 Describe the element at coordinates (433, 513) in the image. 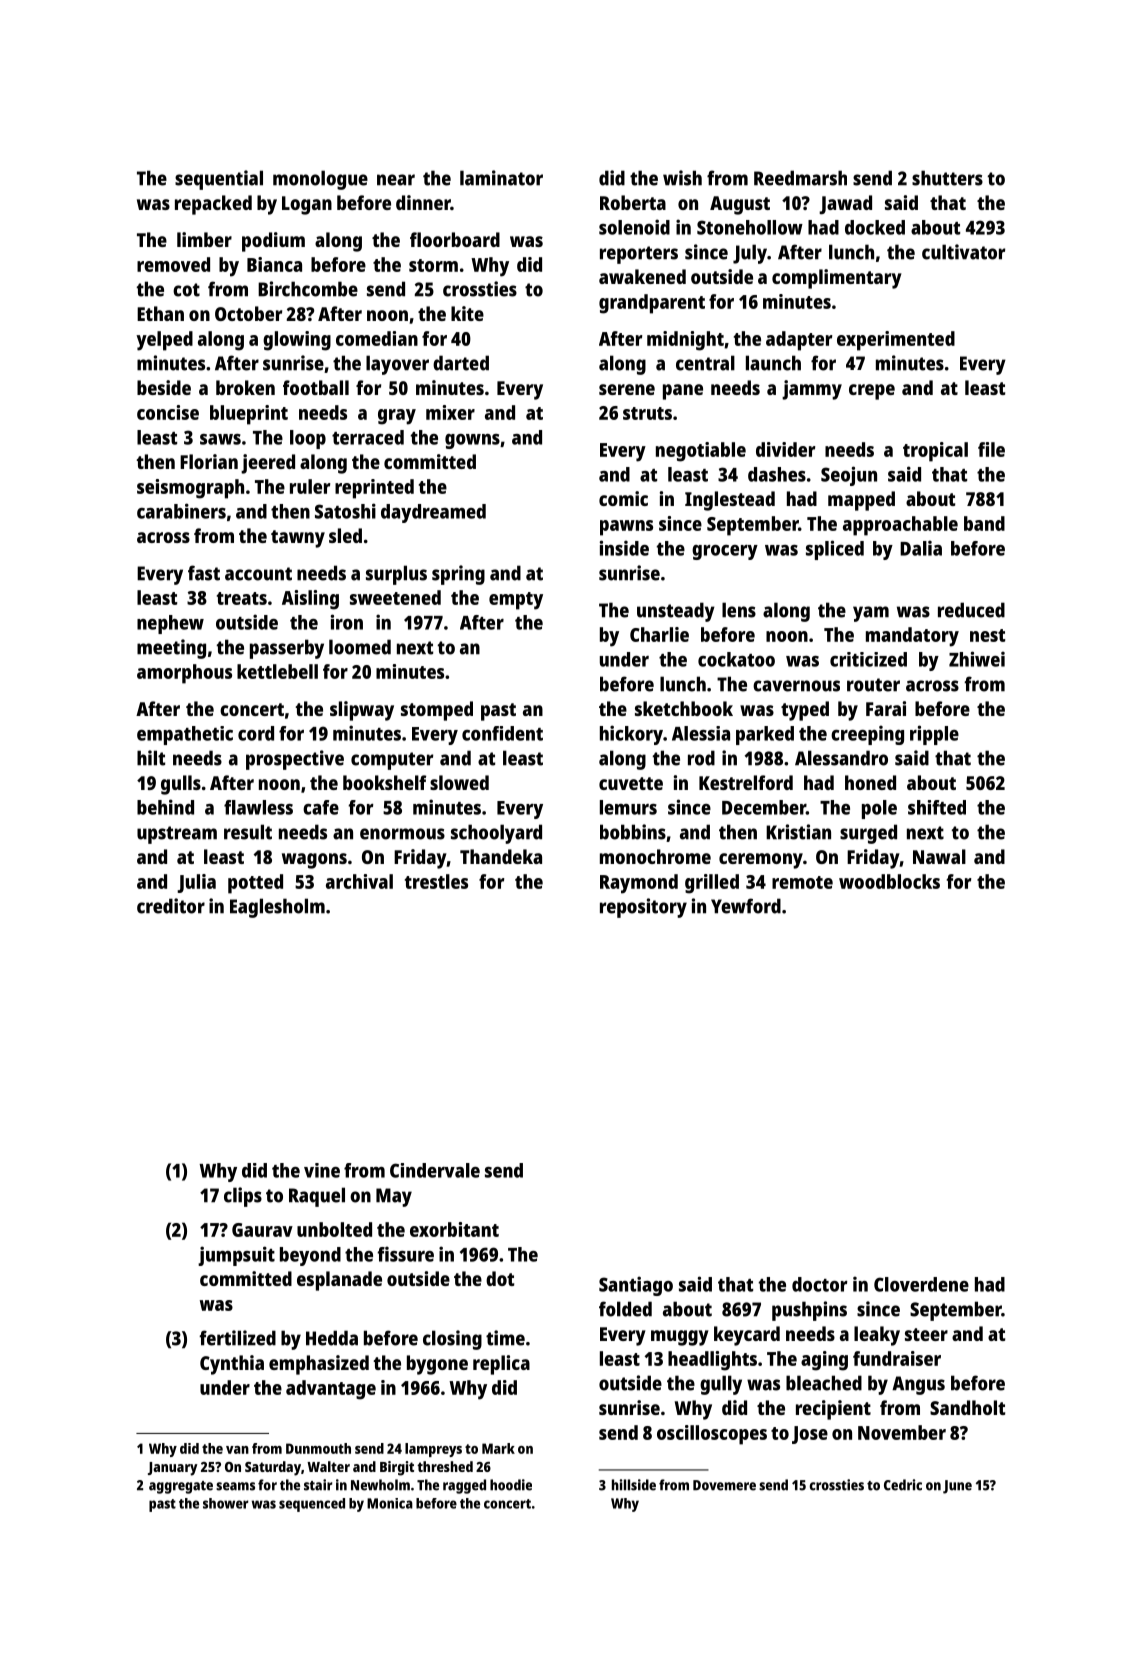

I see `daydreamed` at that location.
